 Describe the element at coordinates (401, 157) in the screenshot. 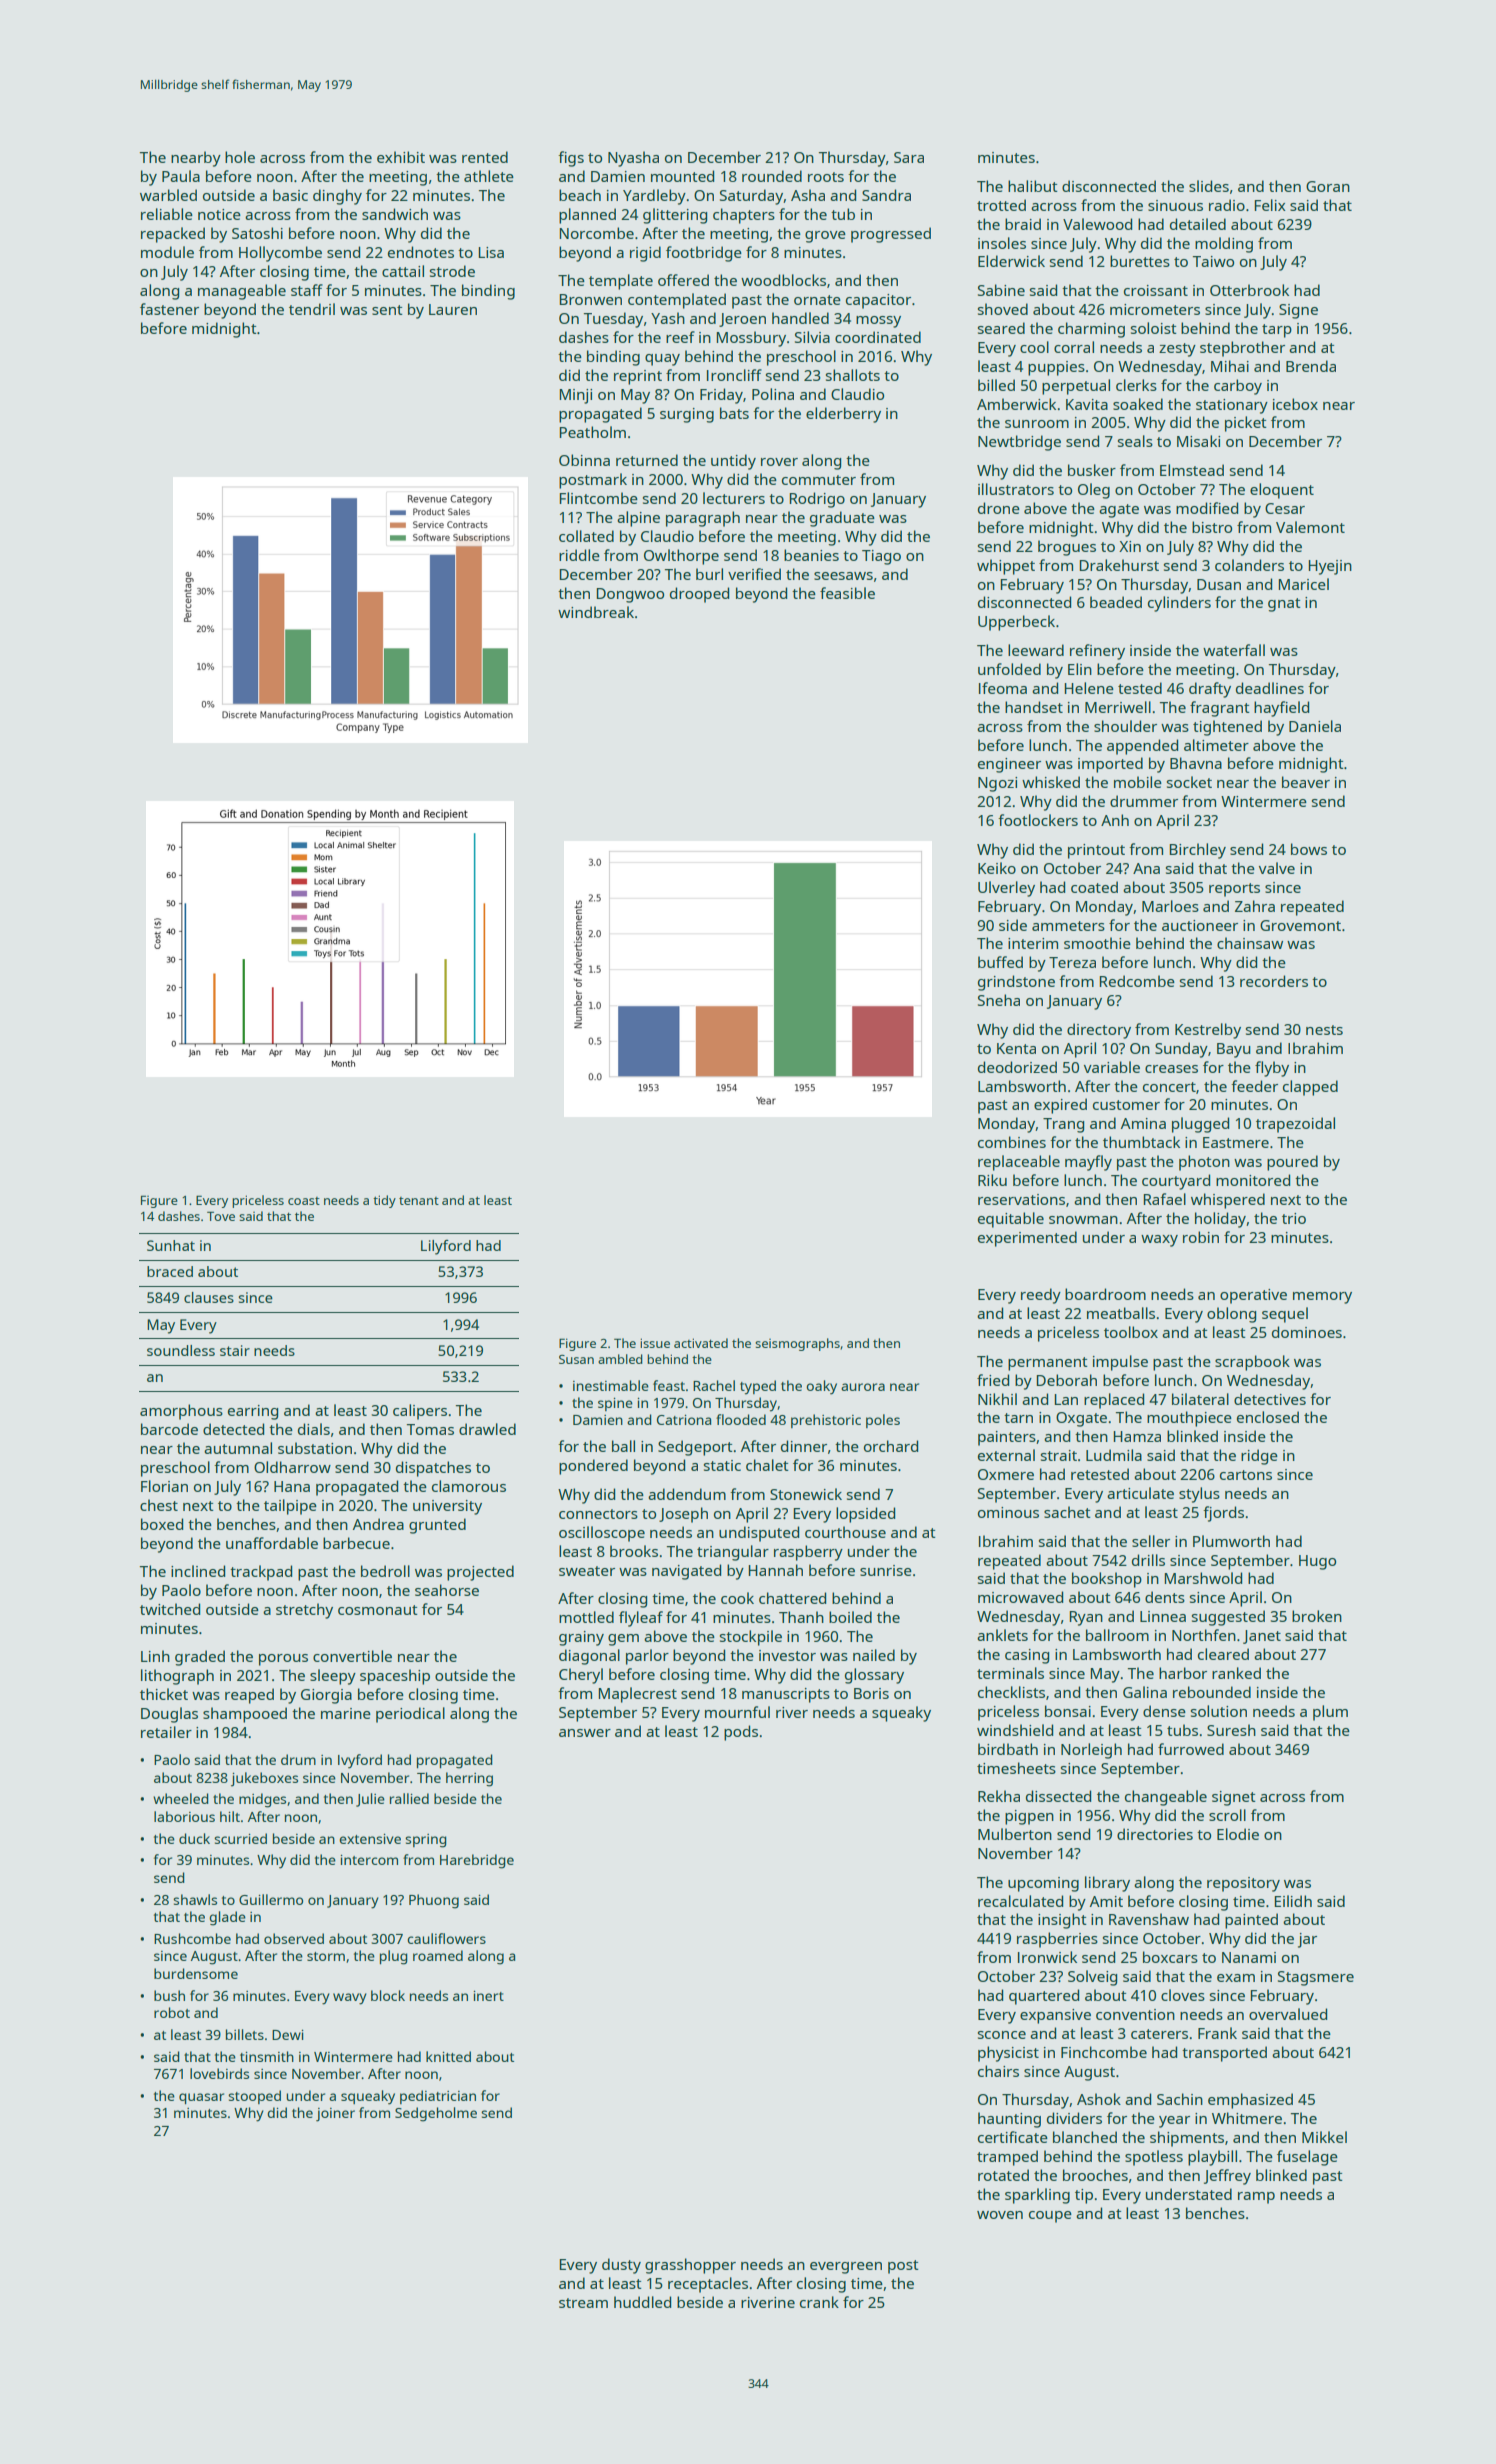

I see `exhibit` at that location.
